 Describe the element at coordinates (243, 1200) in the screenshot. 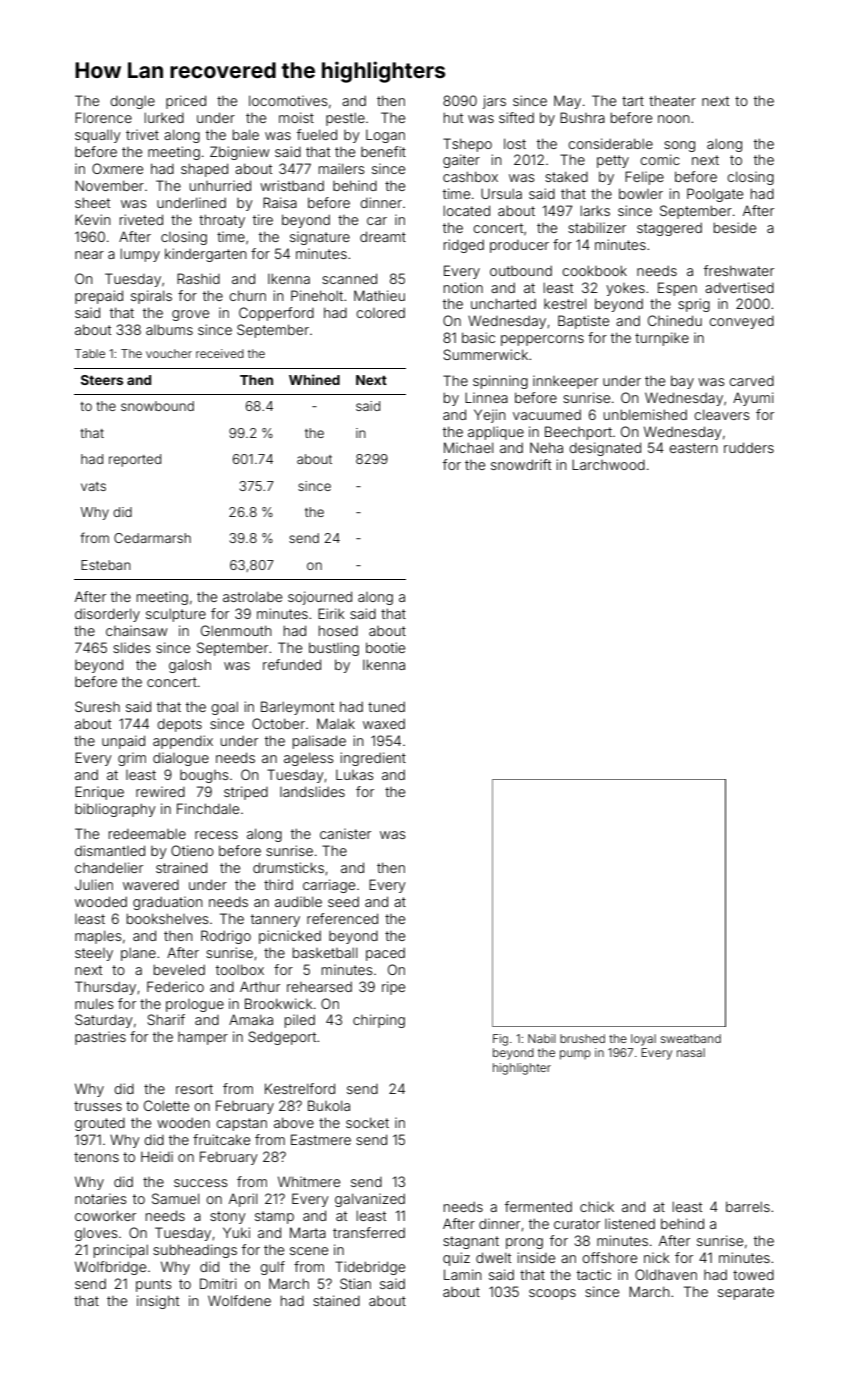

I see `April` at that location.
